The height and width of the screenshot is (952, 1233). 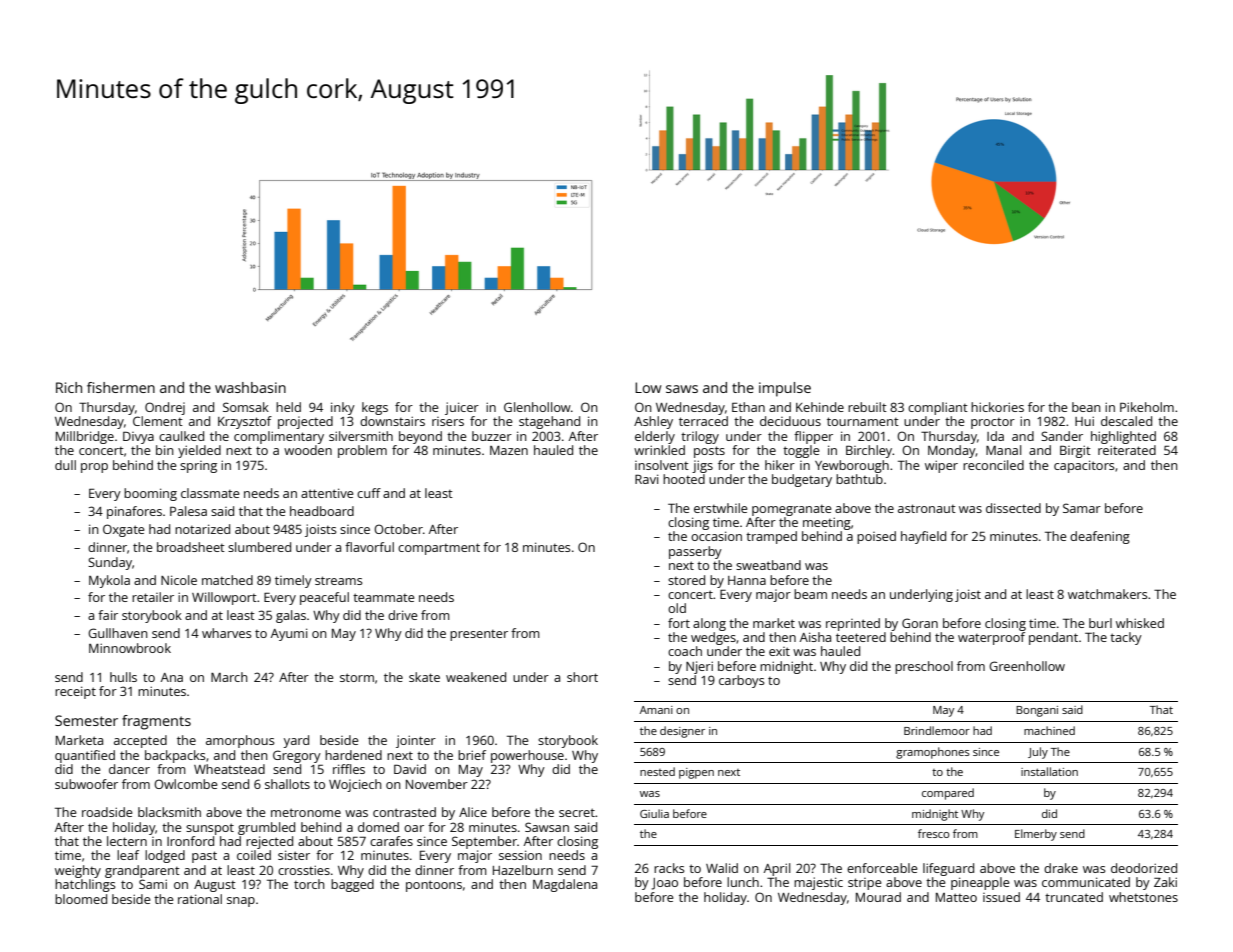 What do you see at coordinates (1127, 450) in the screenshot?
I see `reiterated` at bounding box center [1127, 450].
